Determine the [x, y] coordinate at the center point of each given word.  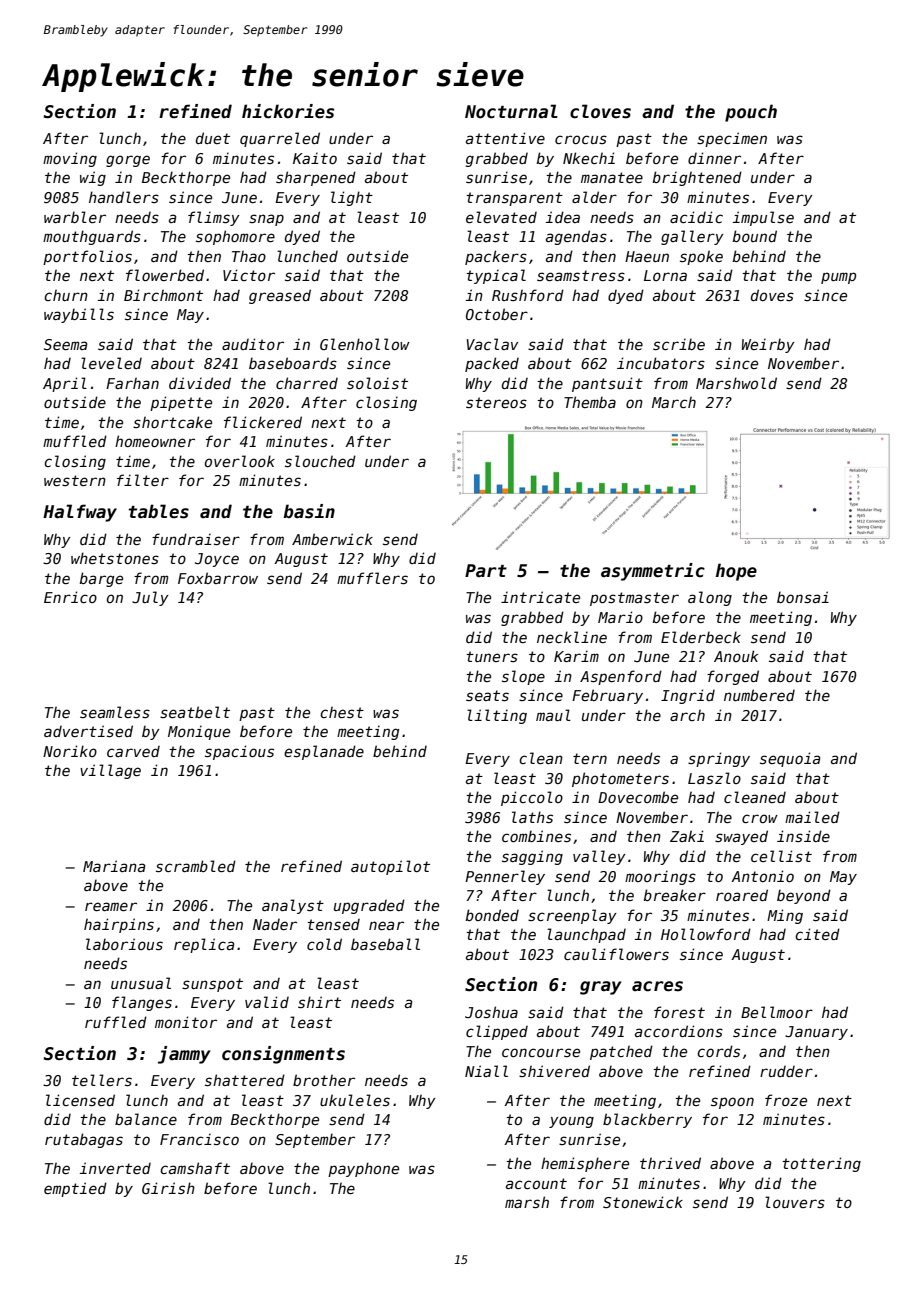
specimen [732, 139]
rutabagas [84, 1140]
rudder [786, 1071]
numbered [759, 695]
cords [718, 1051]
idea [563, 217]
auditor [253, 344]
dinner [714, 158]
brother [324, 1080]
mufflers [372, 578]
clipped [497, 1032]
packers [496, 257]
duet [213, 138]
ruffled [116, 1022]
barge [101, 579]
